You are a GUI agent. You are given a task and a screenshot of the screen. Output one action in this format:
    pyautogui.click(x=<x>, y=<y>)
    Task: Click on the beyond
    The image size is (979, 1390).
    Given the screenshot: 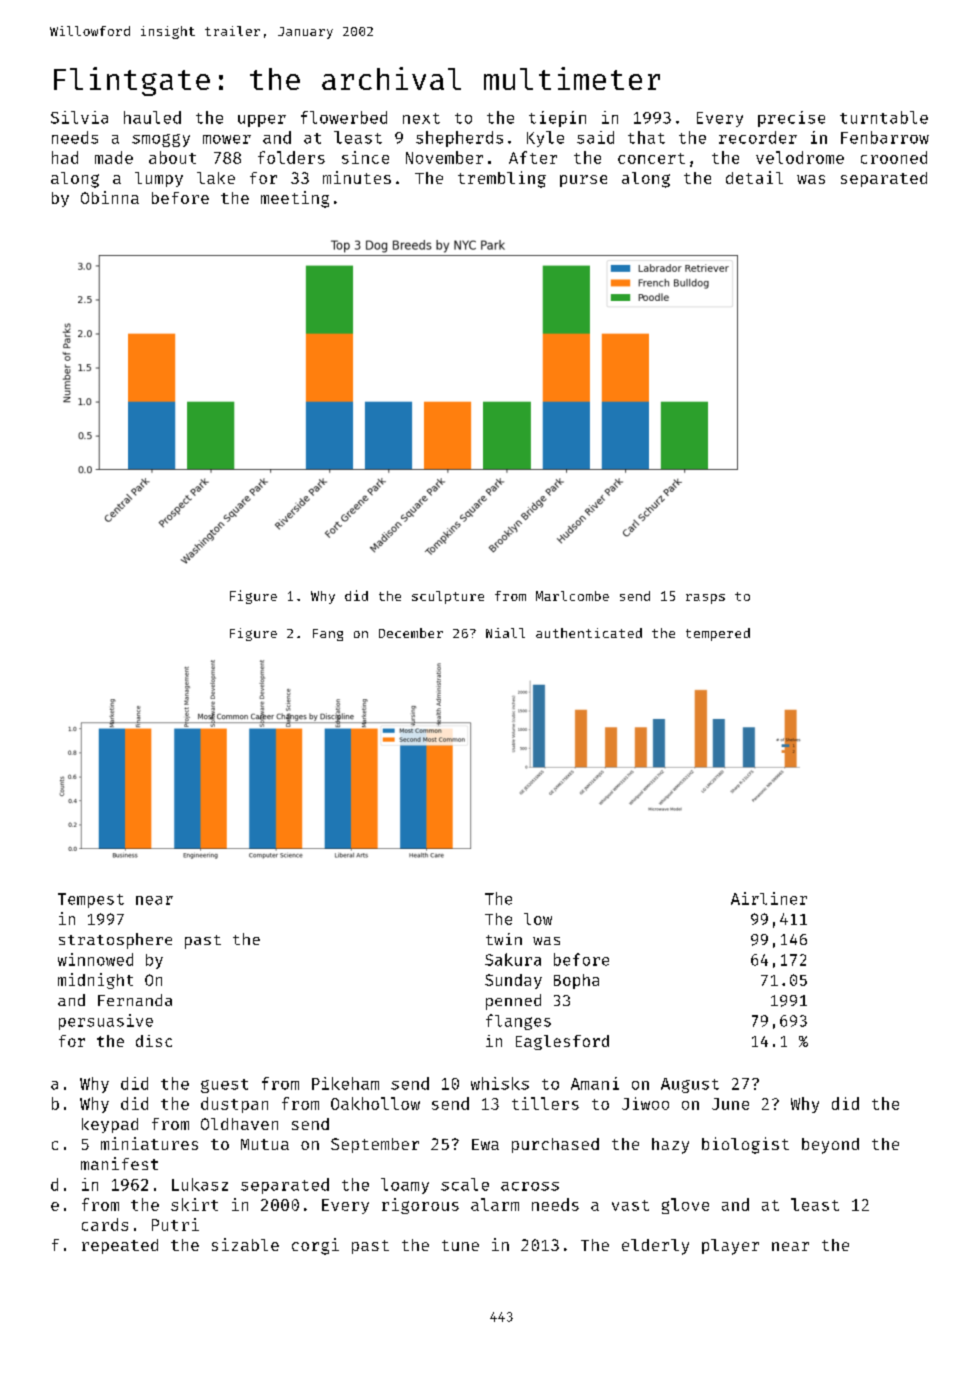 What is the action you would take?
    pyautogui.click(x=830, y=1146)
